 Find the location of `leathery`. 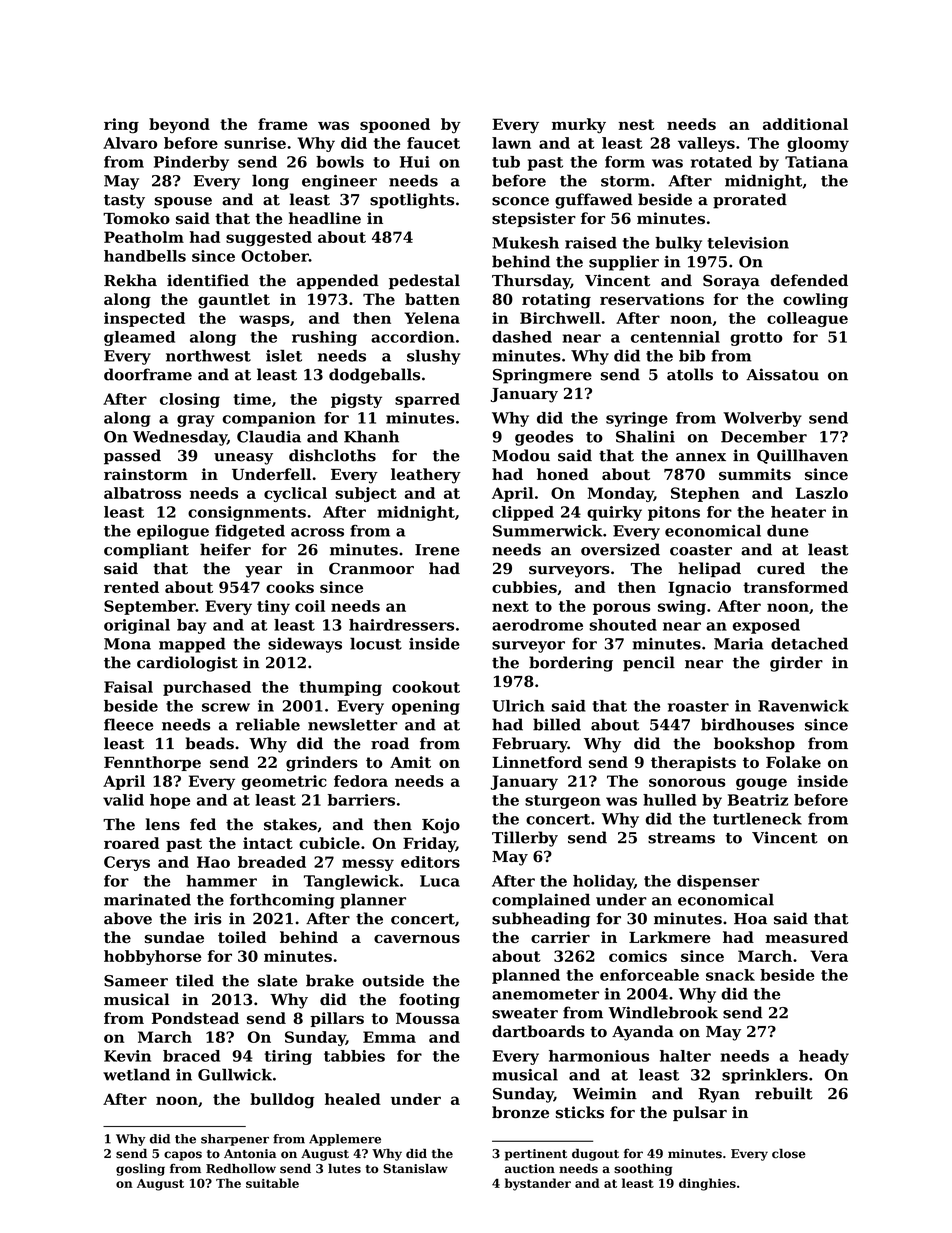

leathery is located at coordinates (426, 476).
